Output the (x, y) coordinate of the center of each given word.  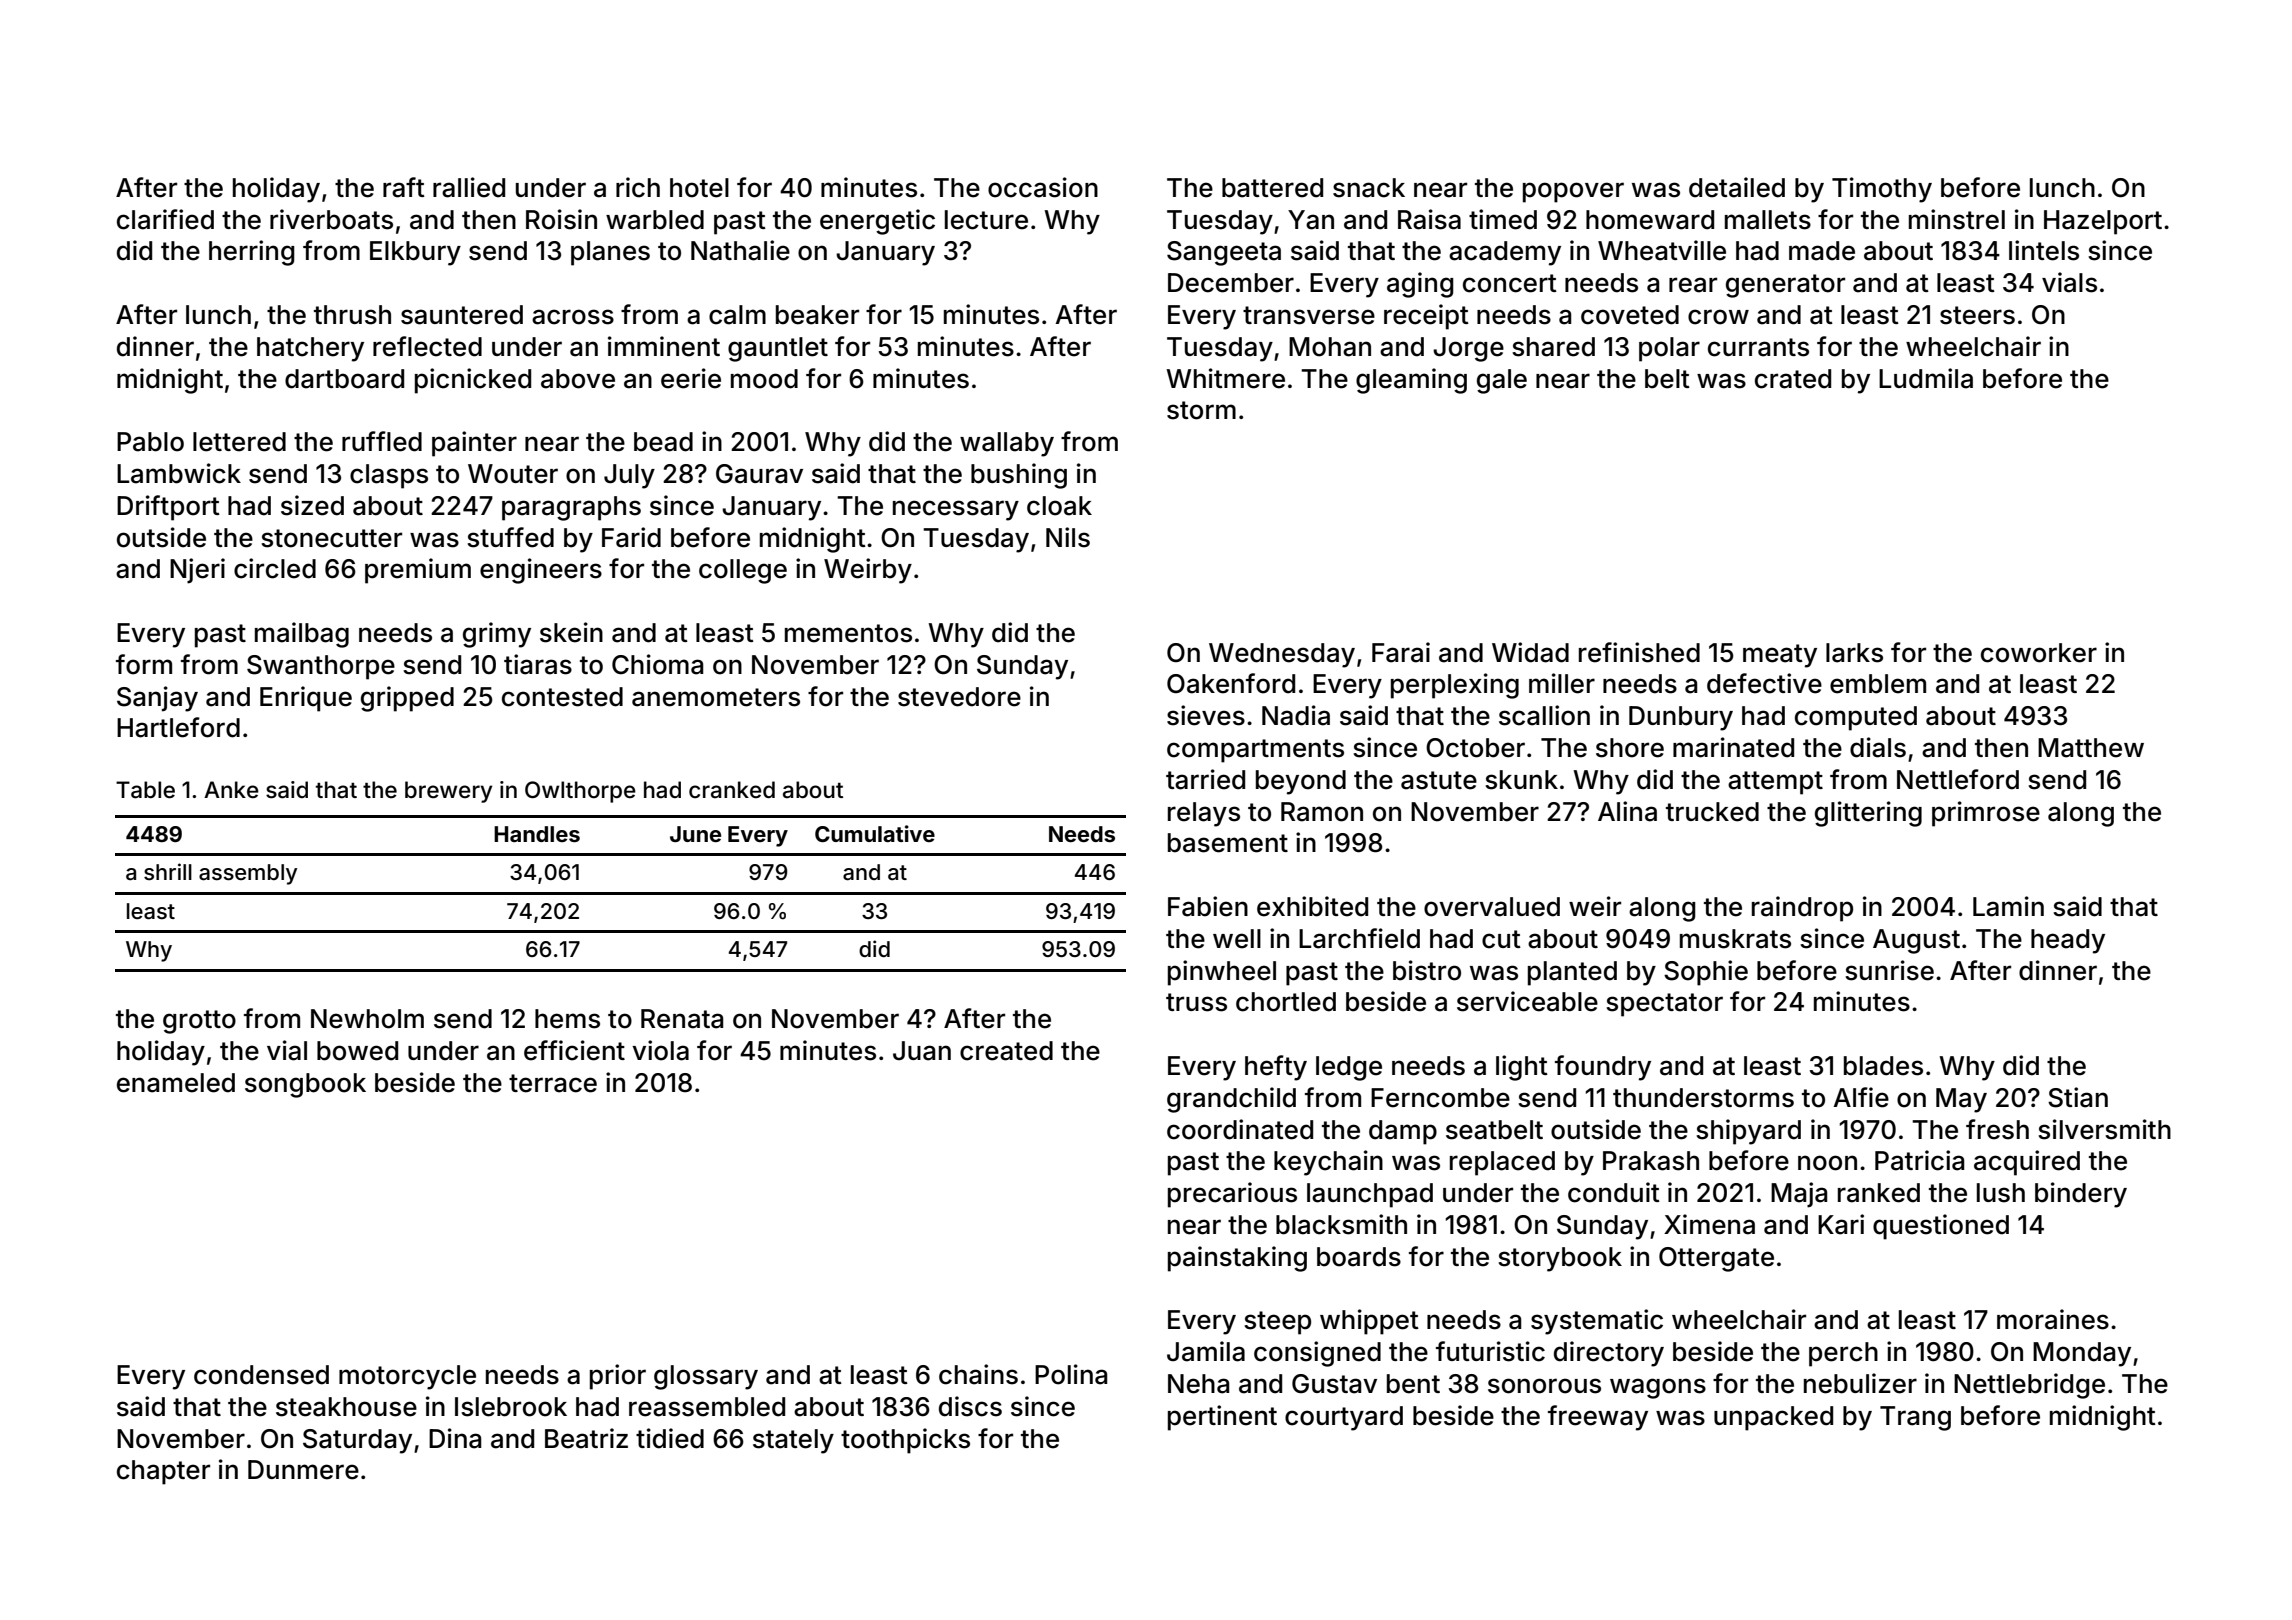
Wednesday (1282, 655)
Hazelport (2103, 222)
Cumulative (875, 833)
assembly (248, 874)
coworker (2039, 653)
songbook (305, 1085)
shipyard (1748, 1132)
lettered (239, 442)
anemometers (716, 697)
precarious (1232, 1195)
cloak (1059, 506)
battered (1272, 188)
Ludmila (1926, 378)
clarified (165, 219)
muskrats (1735, 939)
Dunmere (303, 1470)
